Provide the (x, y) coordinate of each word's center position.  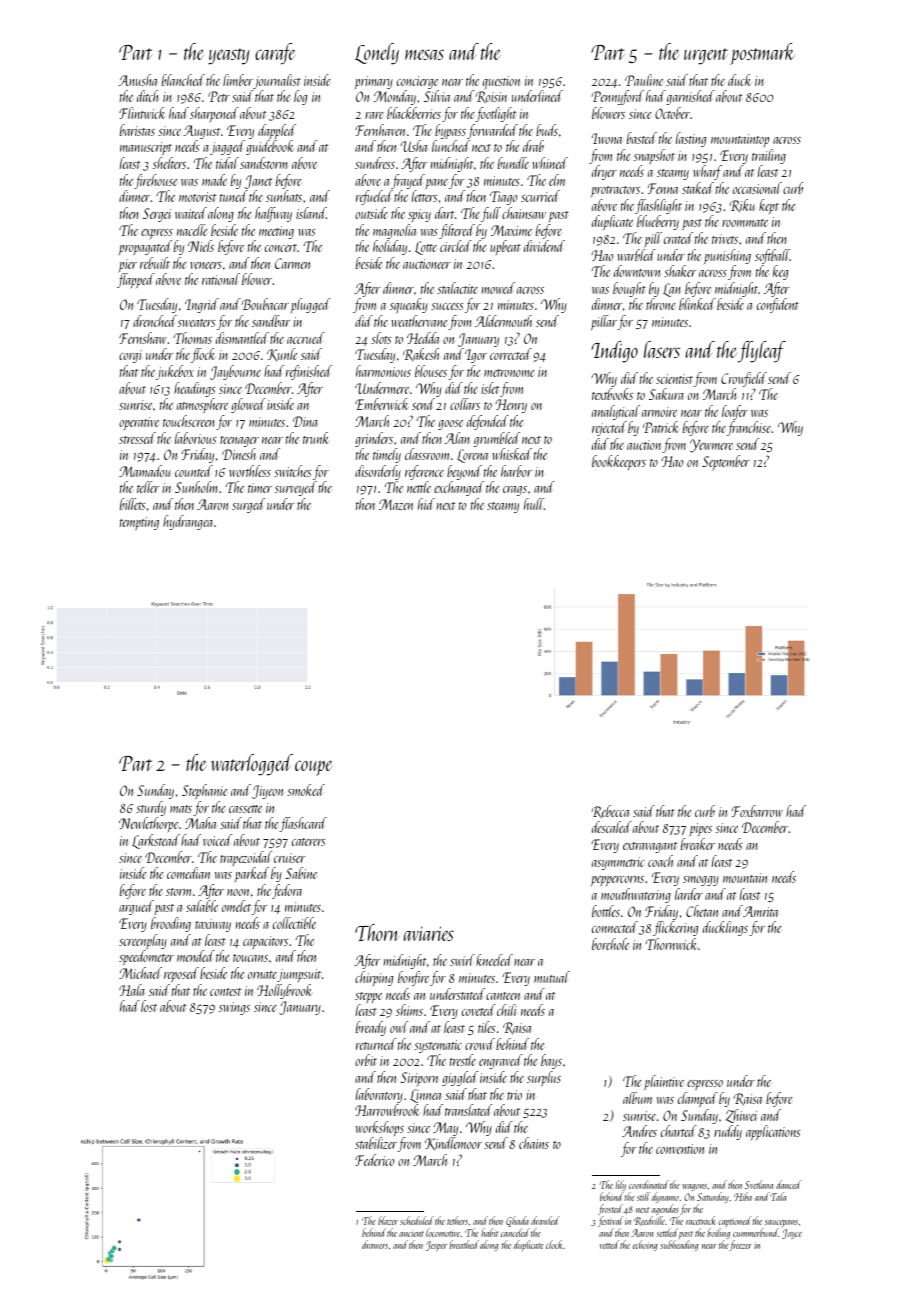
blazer (388, 1220)
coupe (314, 768)
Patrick (661, 427)
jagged (227, 147)
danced (788, 1184)
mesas (424, 54)
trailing (769, 156)
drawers (375, 1244)
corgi (130, 356)
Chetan (702, 911)
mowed (498, 288)
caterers (309, 842)
